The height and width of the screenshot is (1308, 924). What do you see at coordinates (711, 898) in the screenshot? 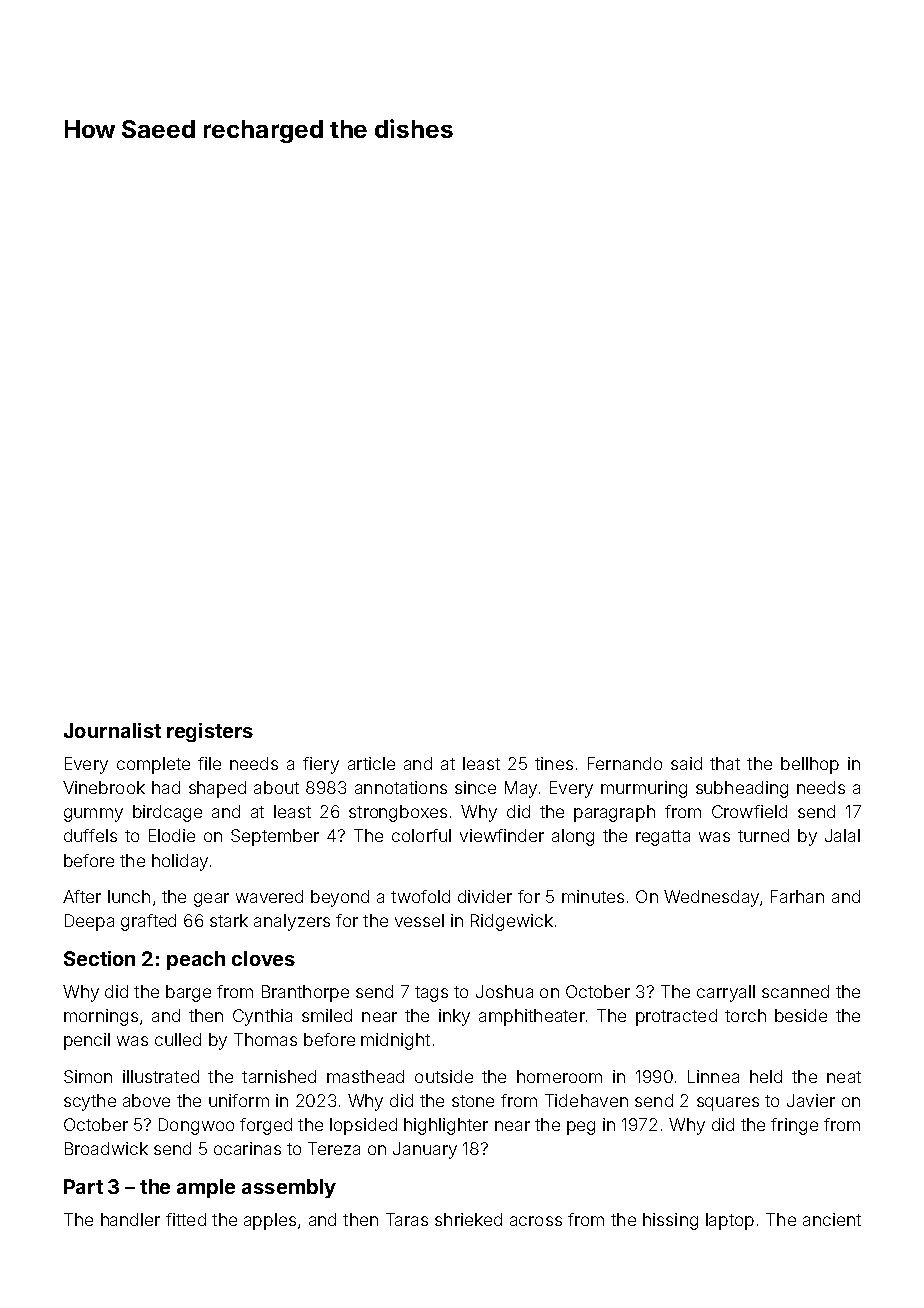
I see `Wednesday` at bounding box center [711, 898].
